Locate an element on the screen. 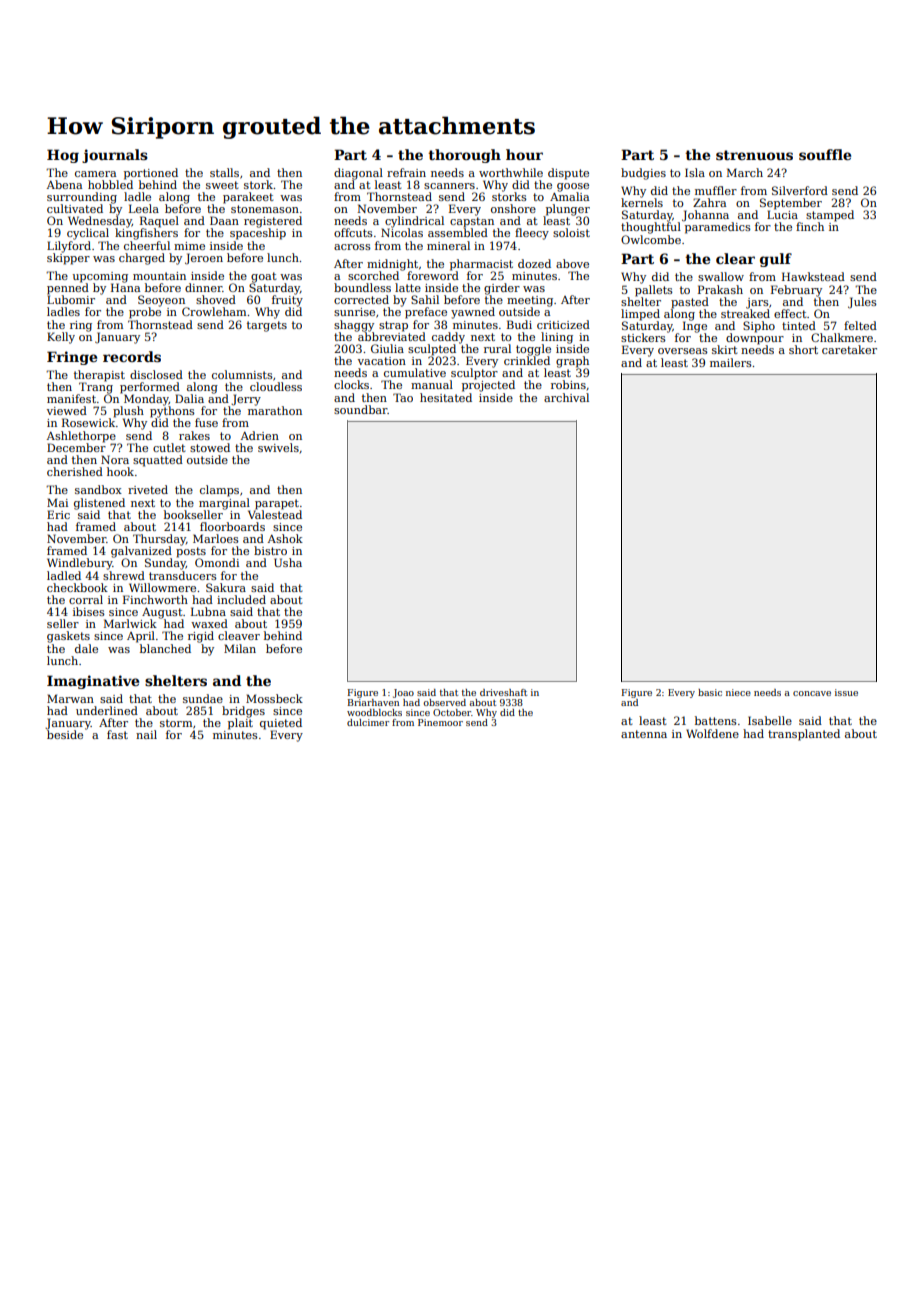 Image resolution: width=924 pixels, height=1308 pixels. records is located at coordinates (132, 356).
